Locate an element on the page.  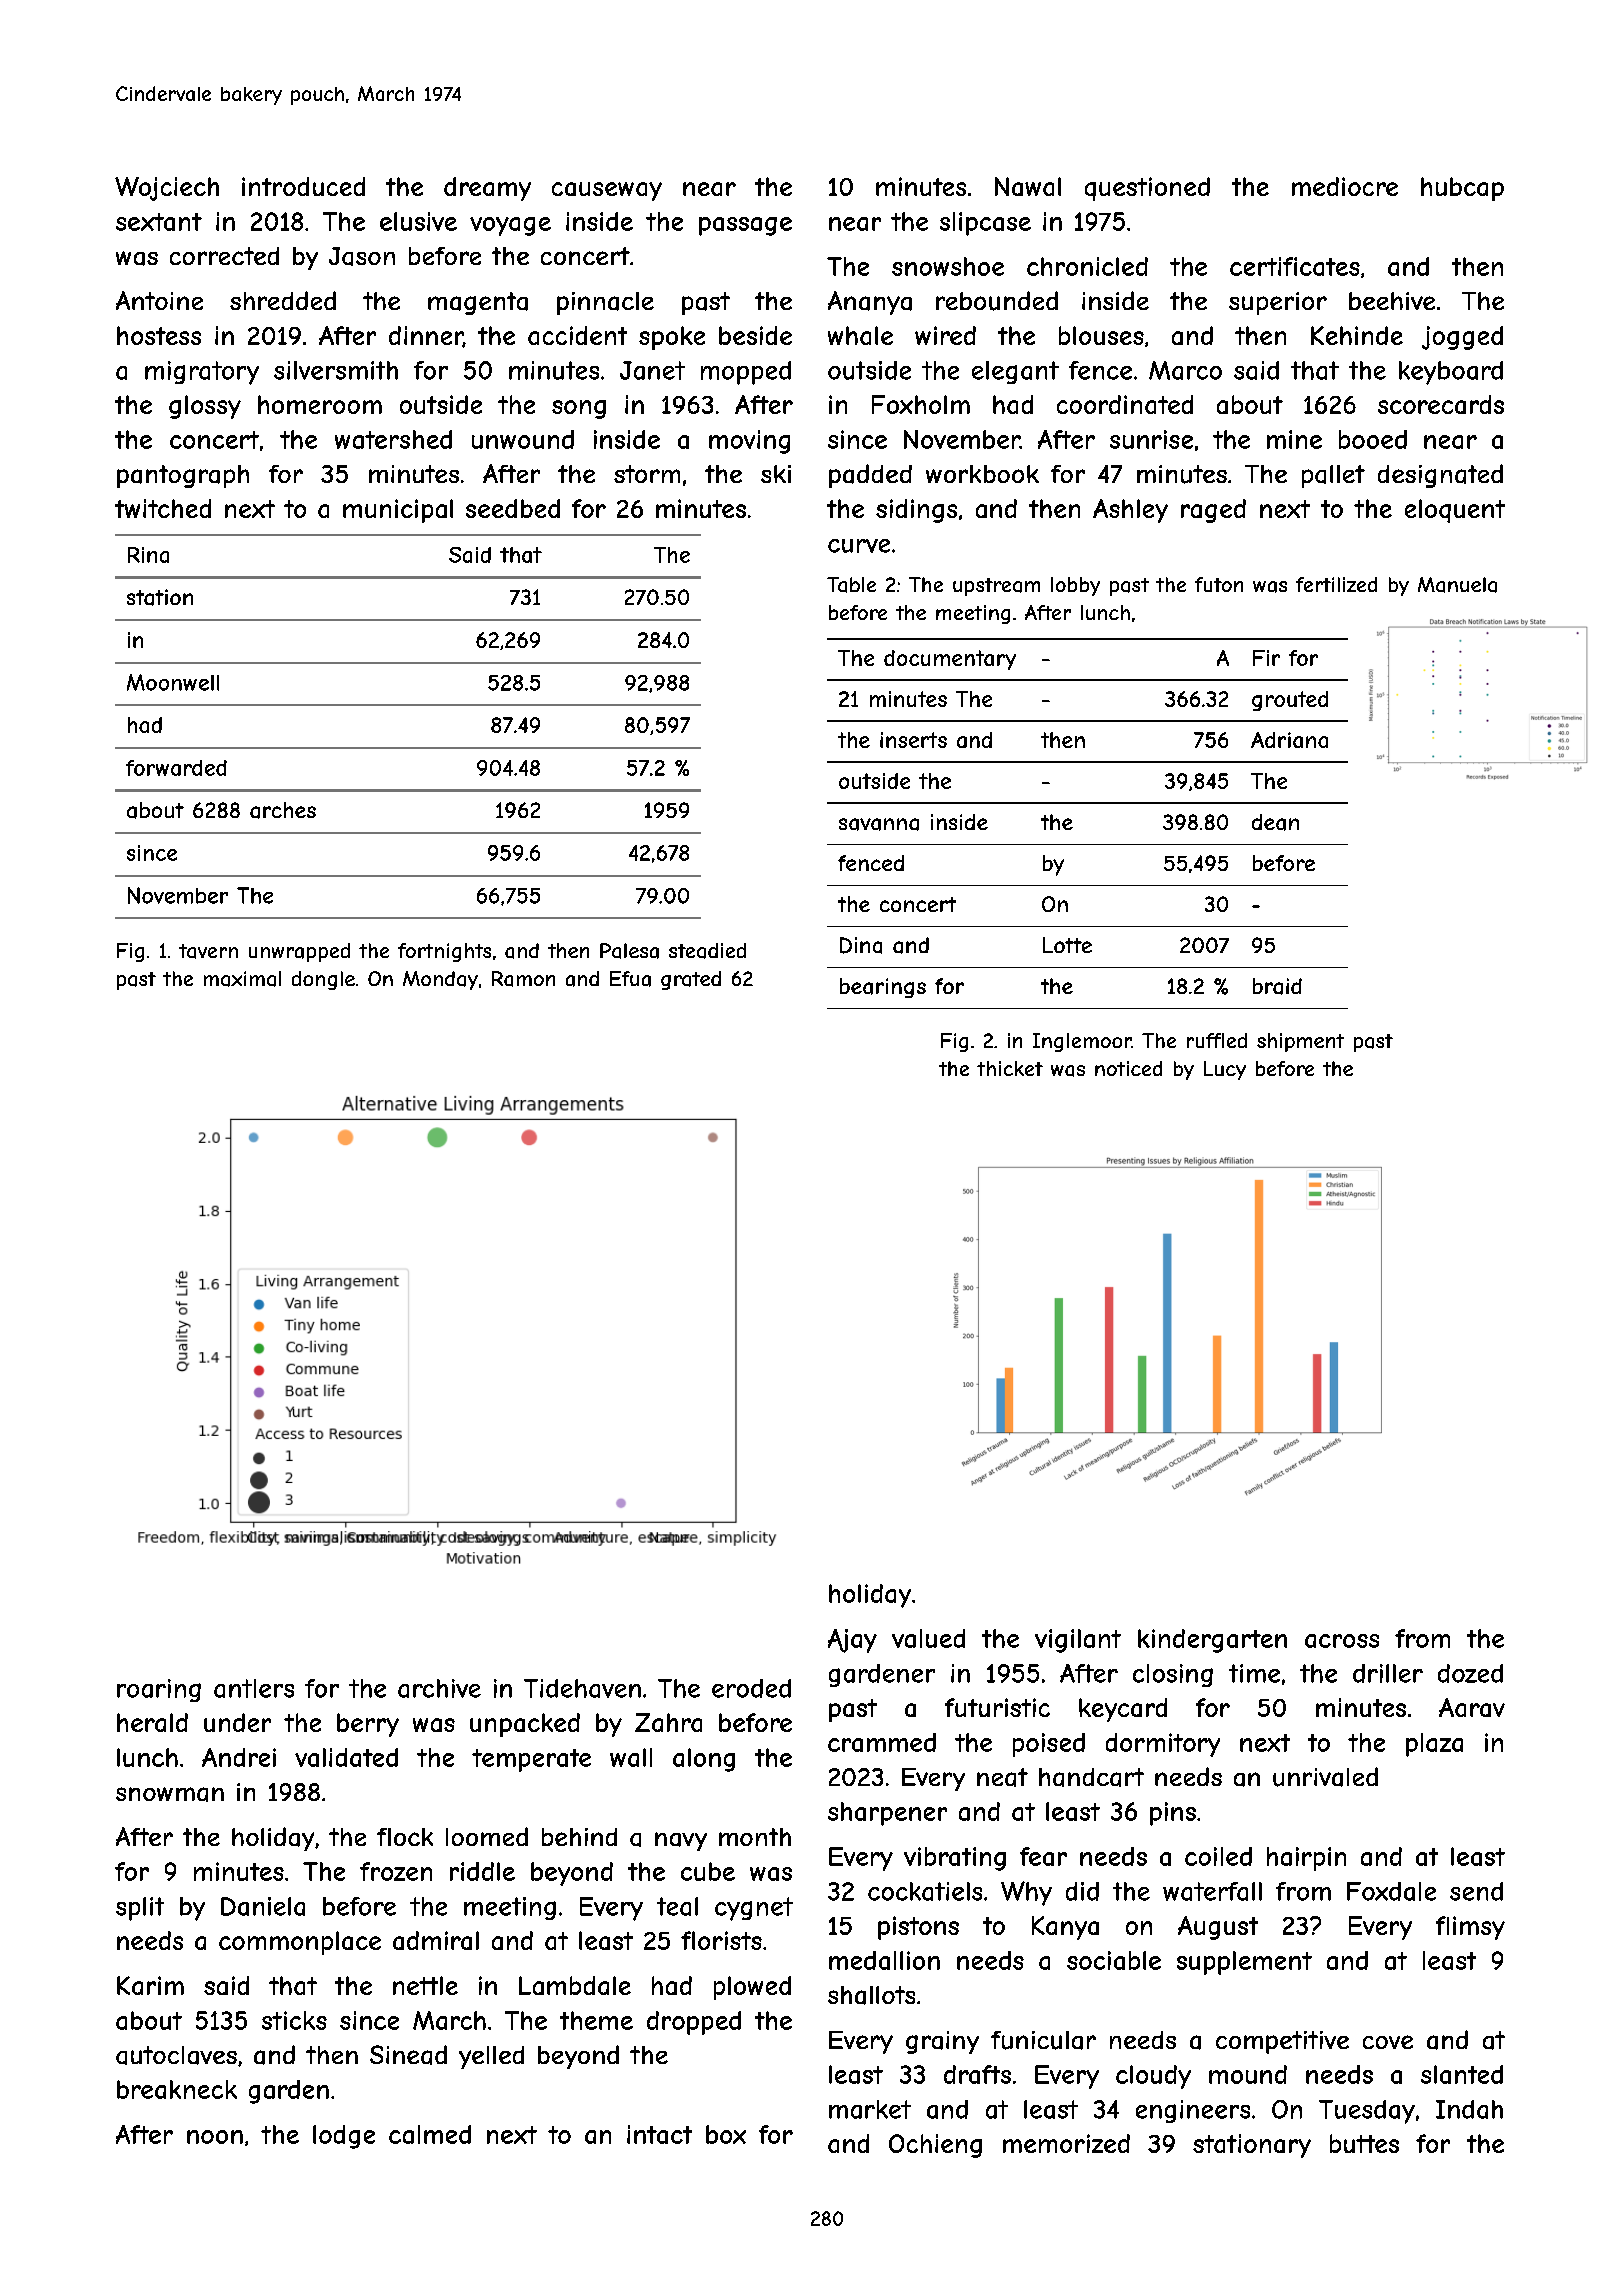
Karim is located at coordinates (150, 1985).
